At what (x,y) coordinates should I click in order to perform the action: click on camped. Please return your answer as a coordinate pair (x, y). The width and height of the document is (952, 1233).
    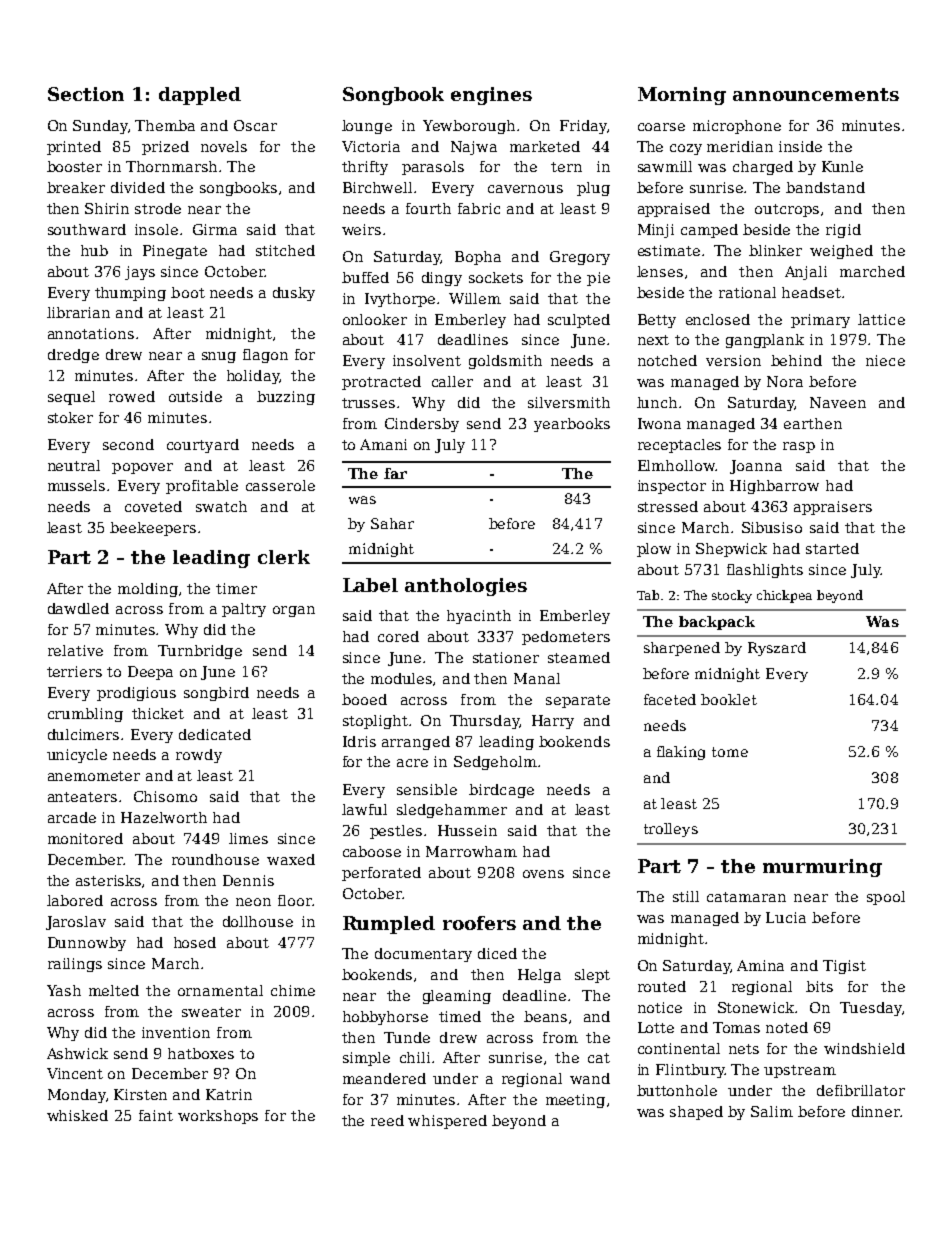
    Looking at the image, I should click on (709, 231).
